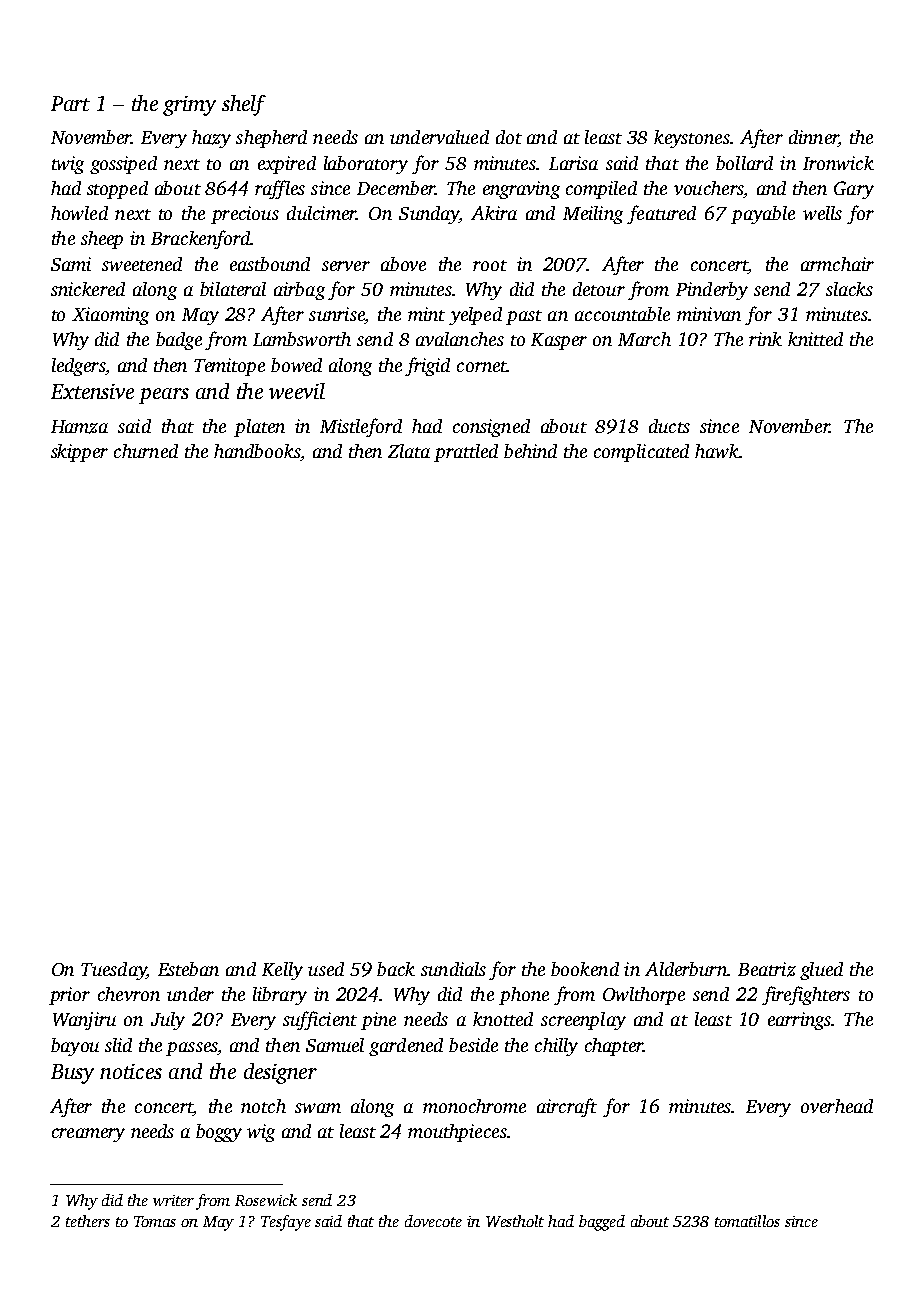  Describe the element at coordinates (509, 137) in the page. I see `dot` at that location.
